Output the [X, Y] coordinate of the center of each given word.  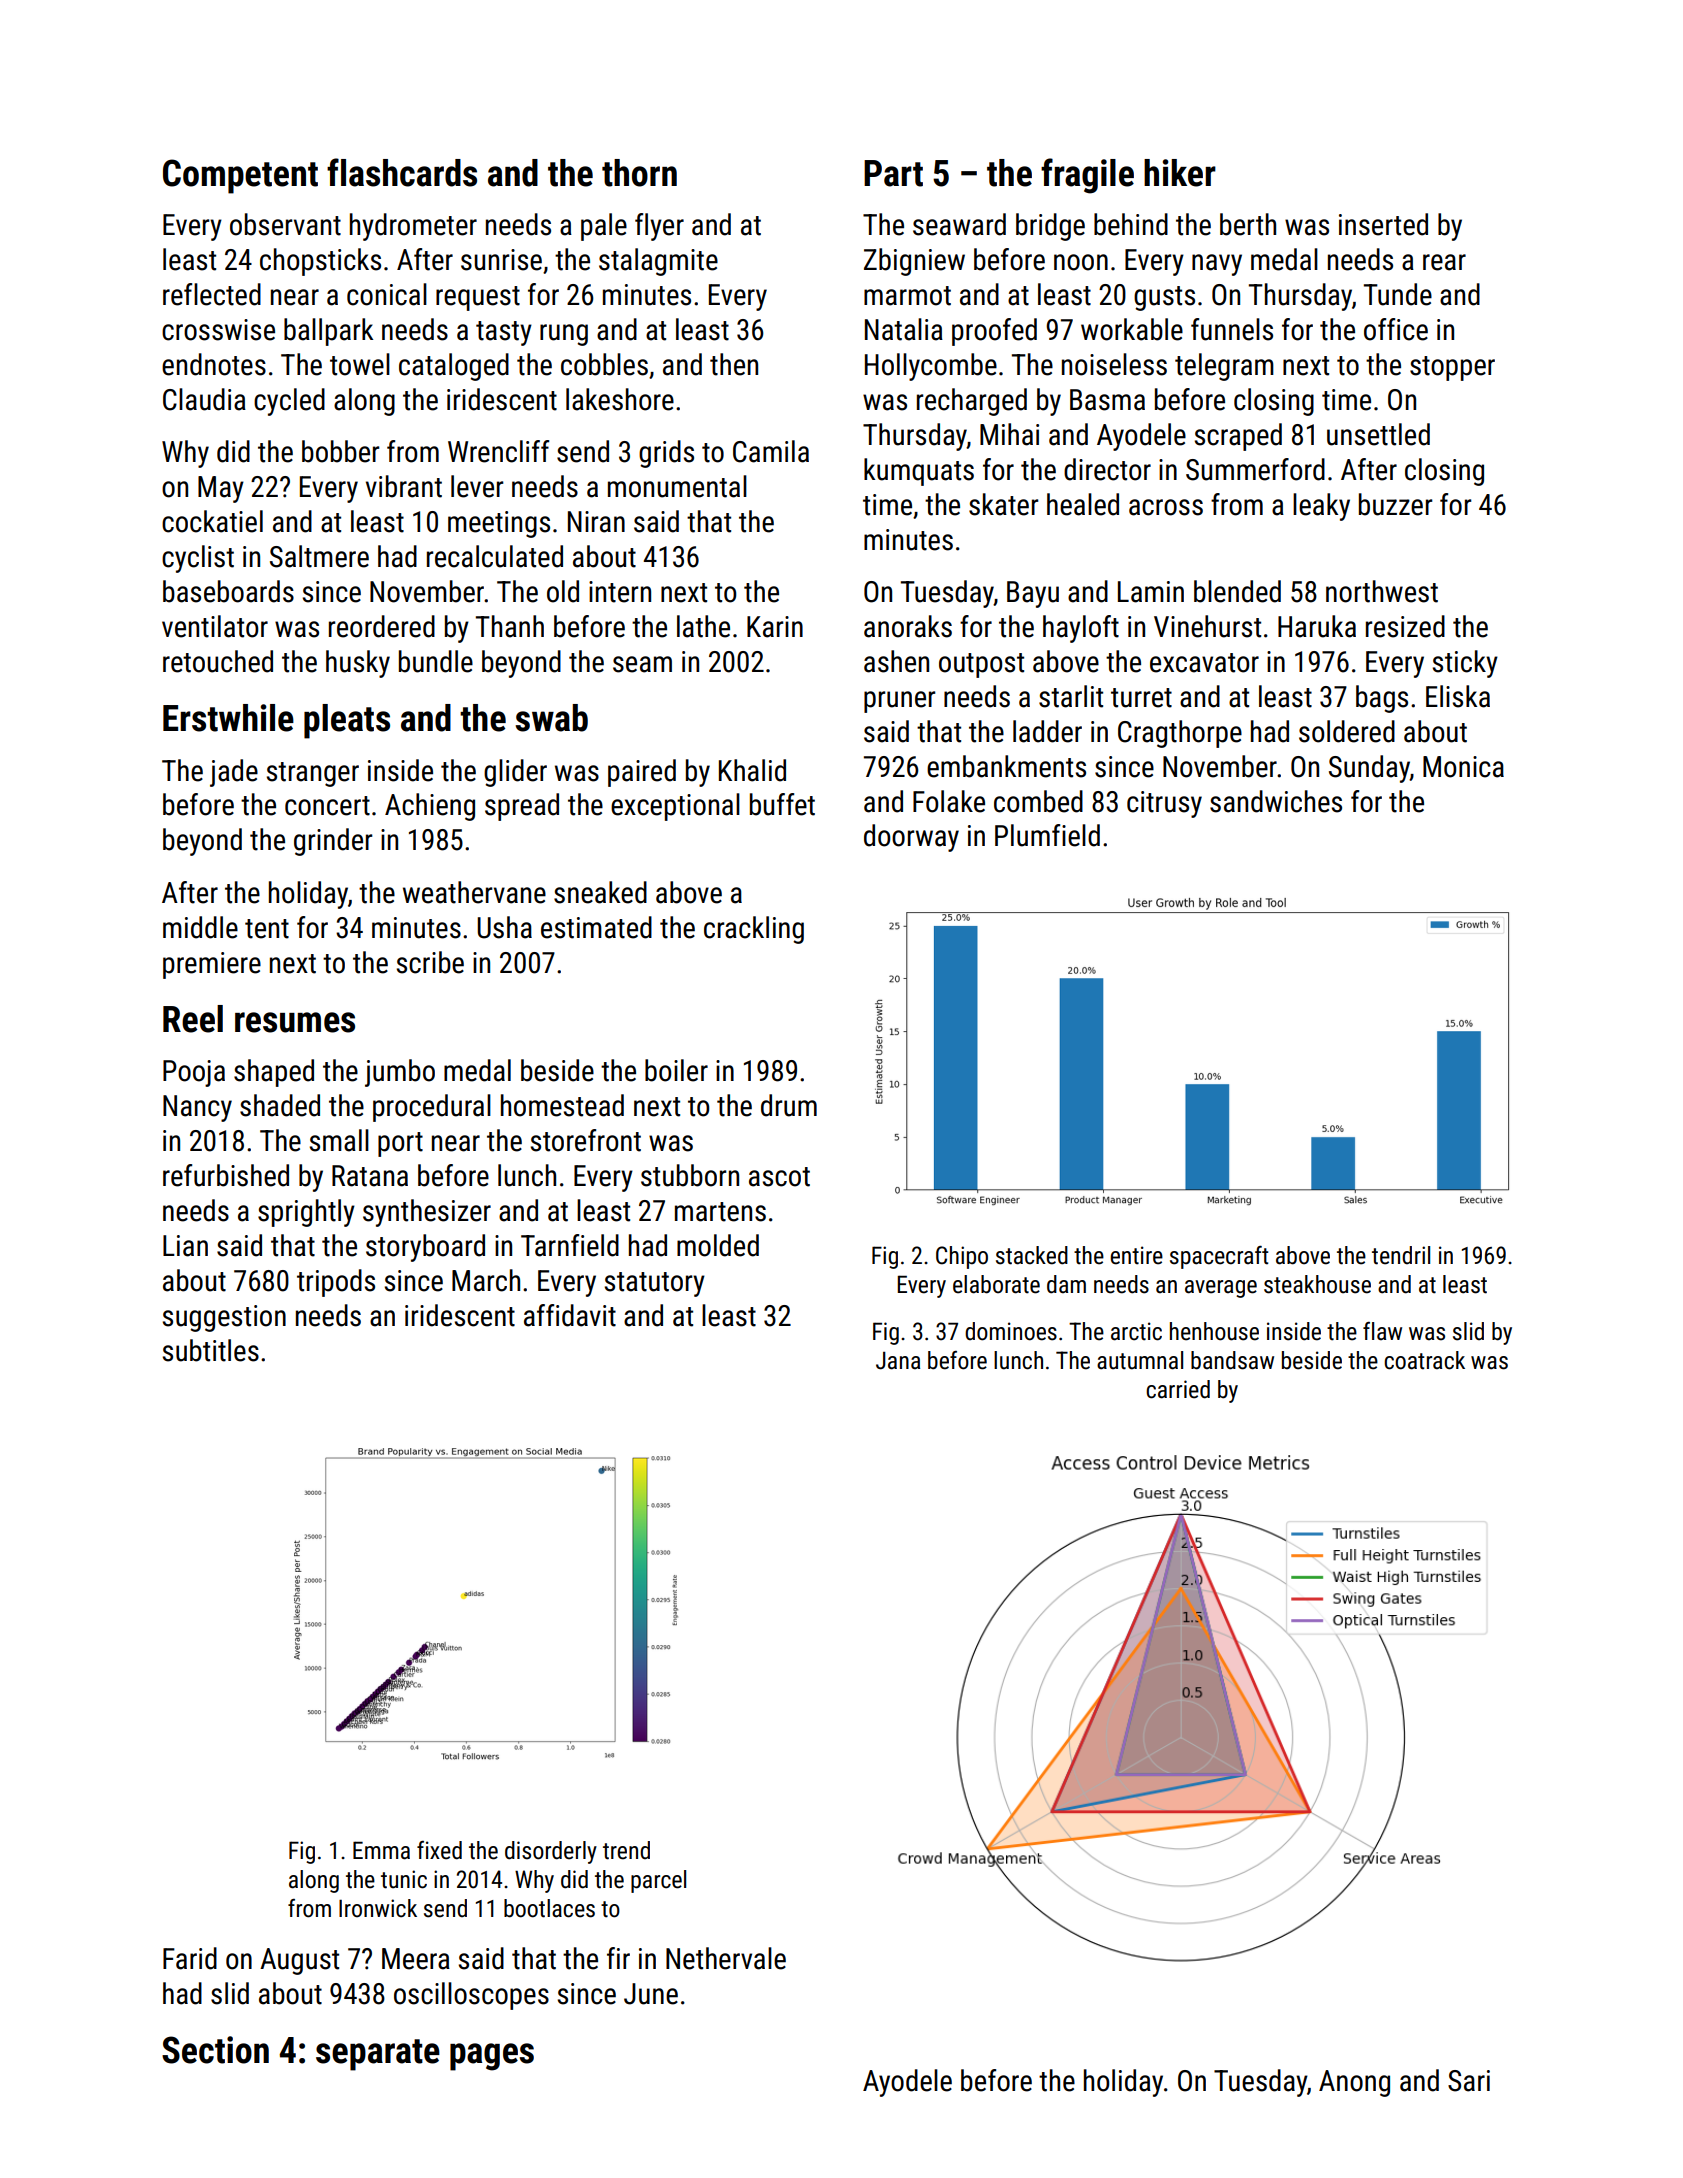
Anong [1354, 2083]
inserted [1383, 224]
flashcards [402, 172]
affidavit [570, 1315]
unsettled [1378, 434]
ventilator [215, 626]
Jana [898, 1361]
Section [215, 2050]
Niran [596, 522]
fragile [1087, 176]
